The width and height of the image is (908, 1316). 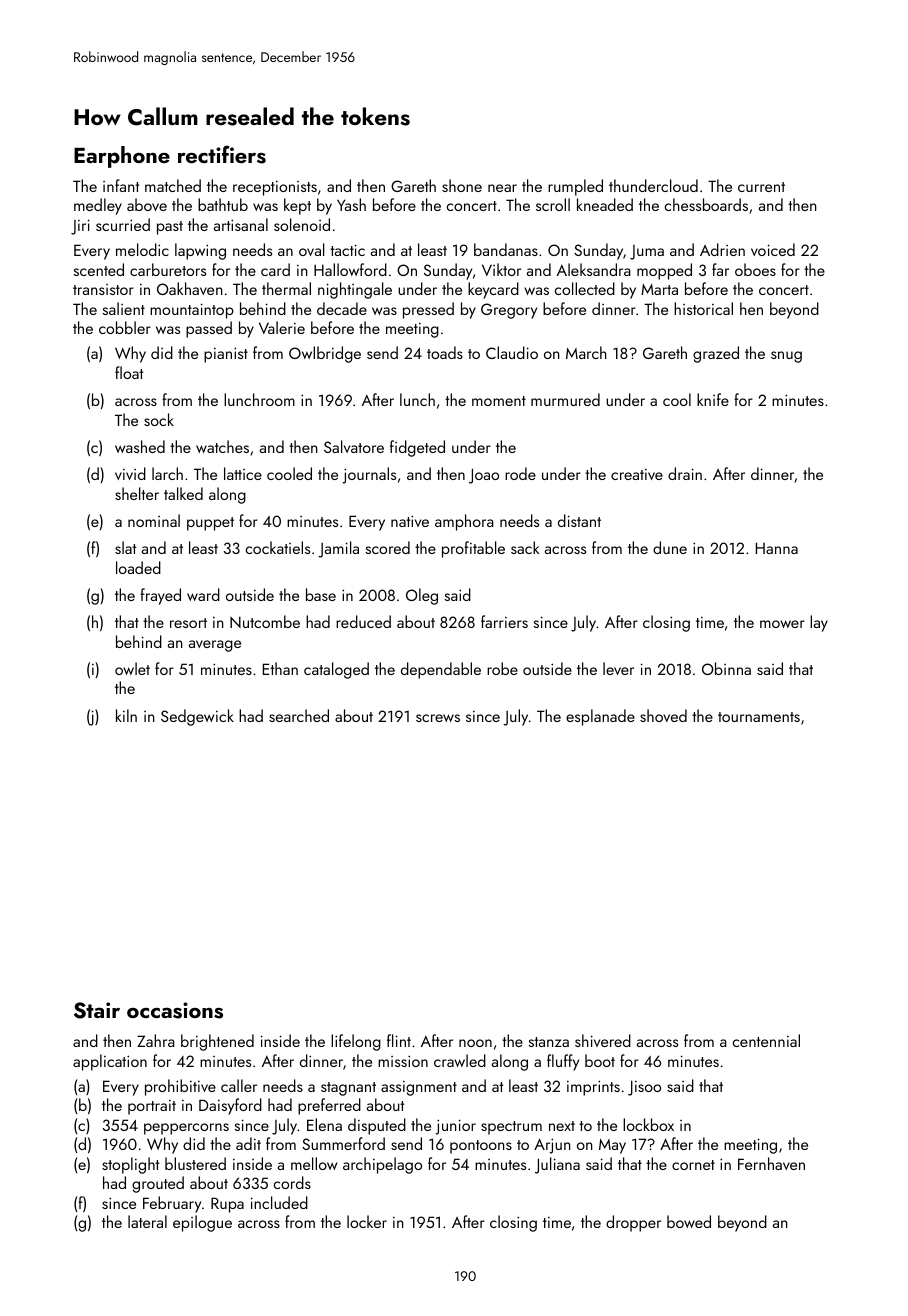 What do you see at coordinates (644, 1088) in the image?
I see `Jisoo` at bounding box center [644, 1088].
